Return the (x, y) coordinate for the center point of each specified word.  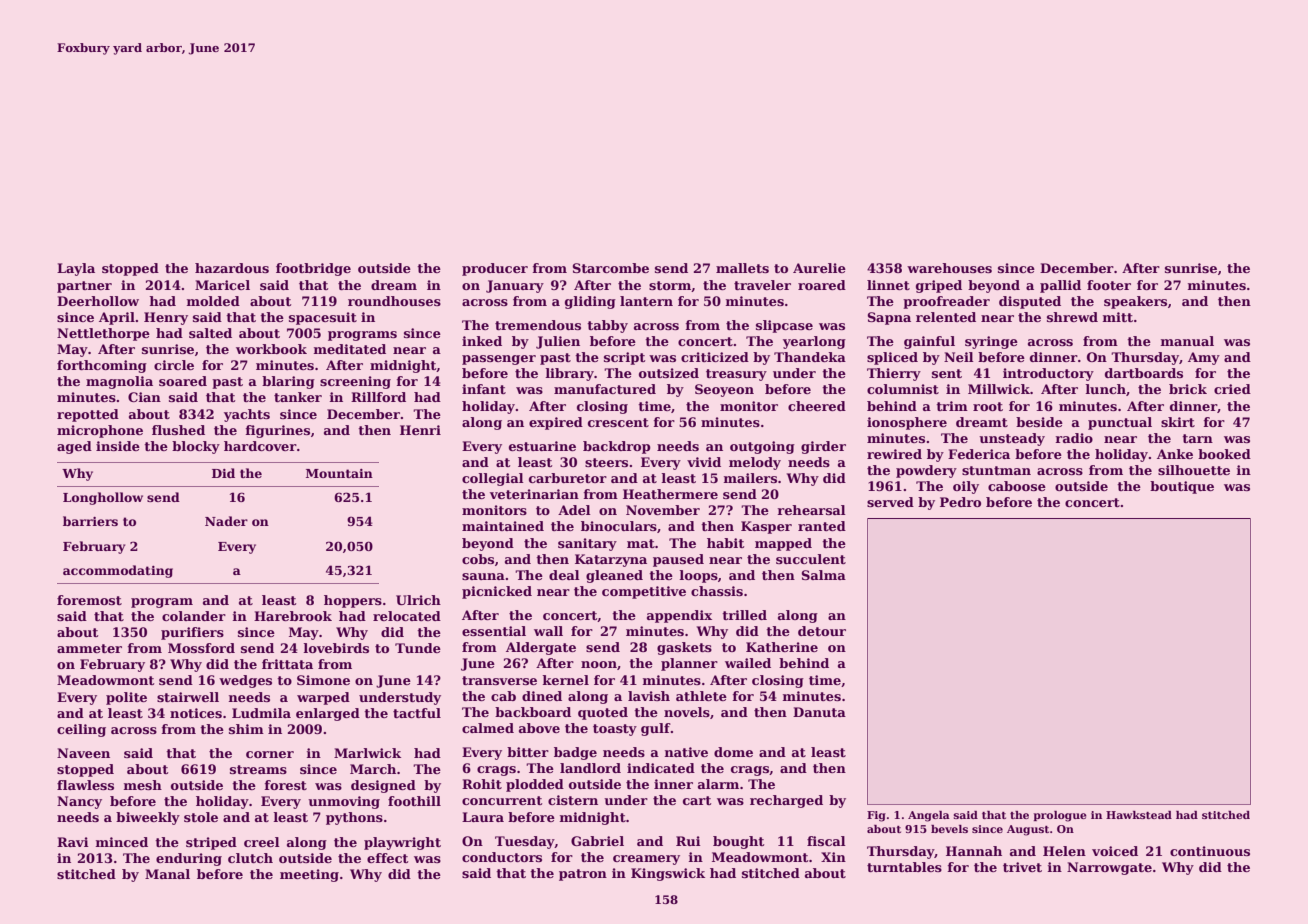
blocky (196, 447)
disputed (1030, 302)
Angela (929, 816)
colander (194, 616)
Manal (167, 874)
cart (697, 800)
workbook (271, 349)
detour (822, 631)
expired (556, 423)
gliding (590, 302)
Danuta (819, 712)
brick (1188, 389)
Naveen (83, 753)
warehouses (949, 268)
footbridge (313, 269)
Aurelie (819, 268)
